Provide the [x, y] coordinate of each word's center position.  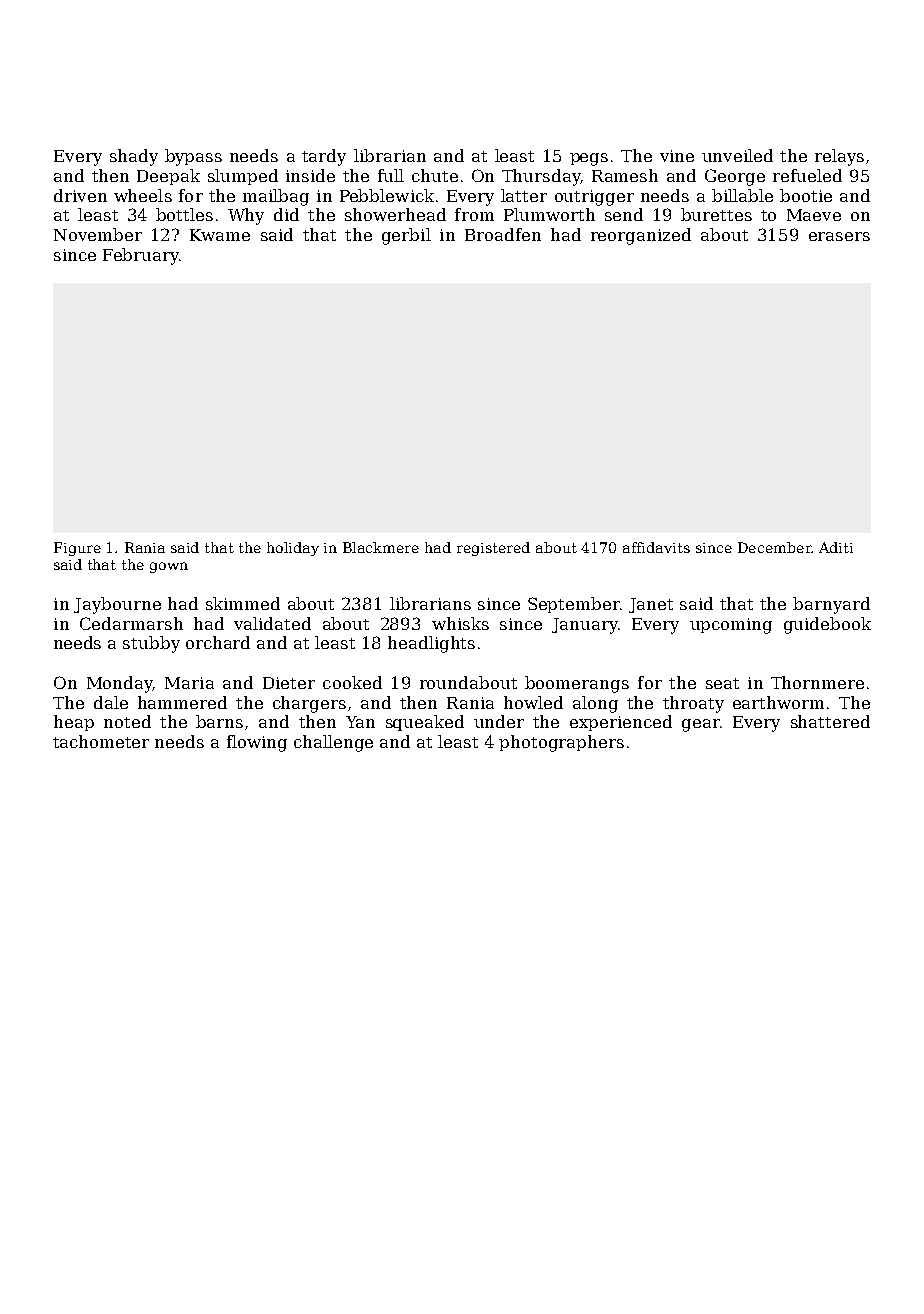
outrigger [594, 198]
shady [134, 157]
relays [839, 157]
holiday [293, 549]
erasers [839, 236]
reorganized [641, 236]
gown [169, 567]
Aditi [836, 547]
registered [493, 549]
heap [74, 723]
